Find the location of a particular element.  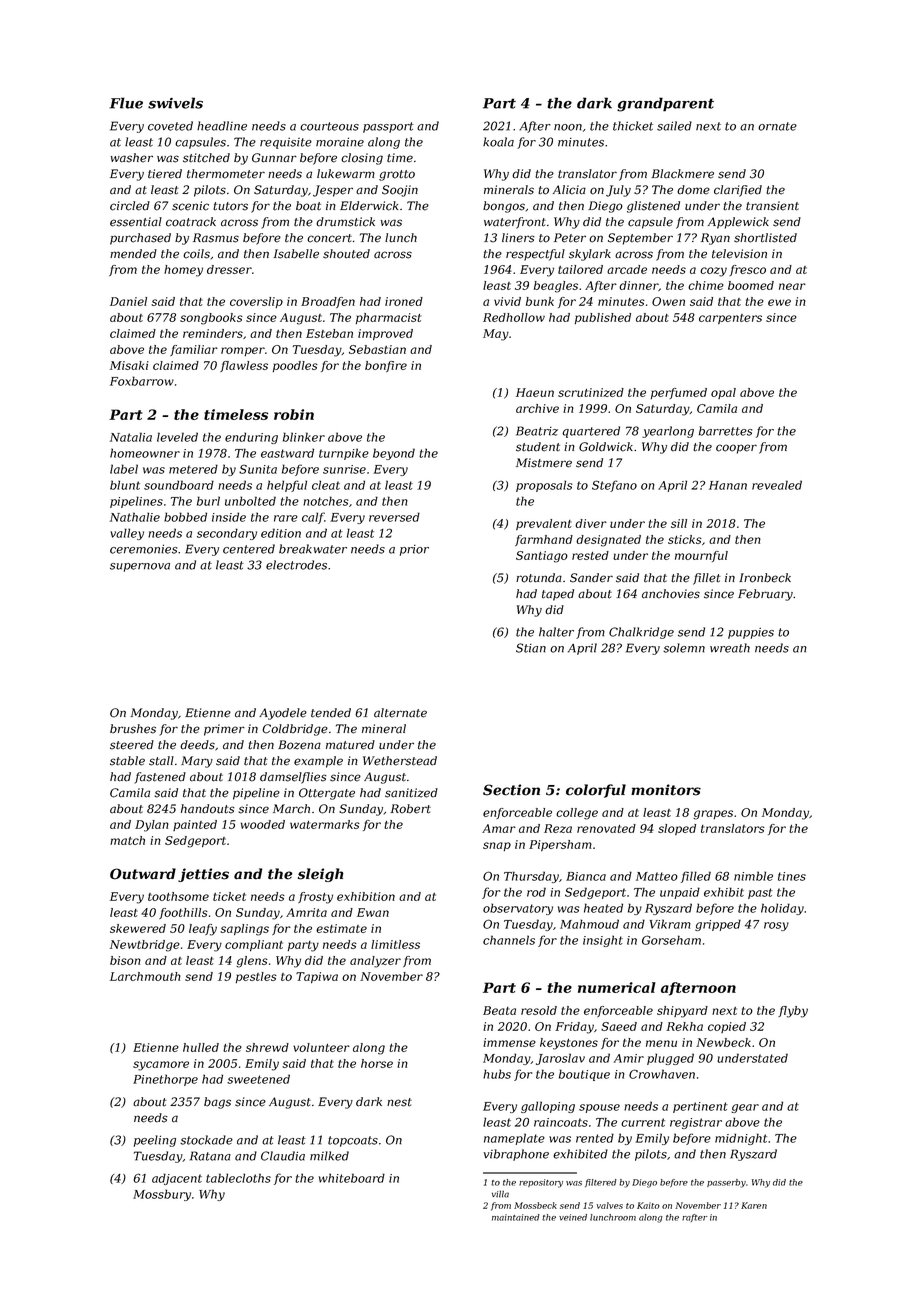

supernova is located at coordinates (140, 567).
